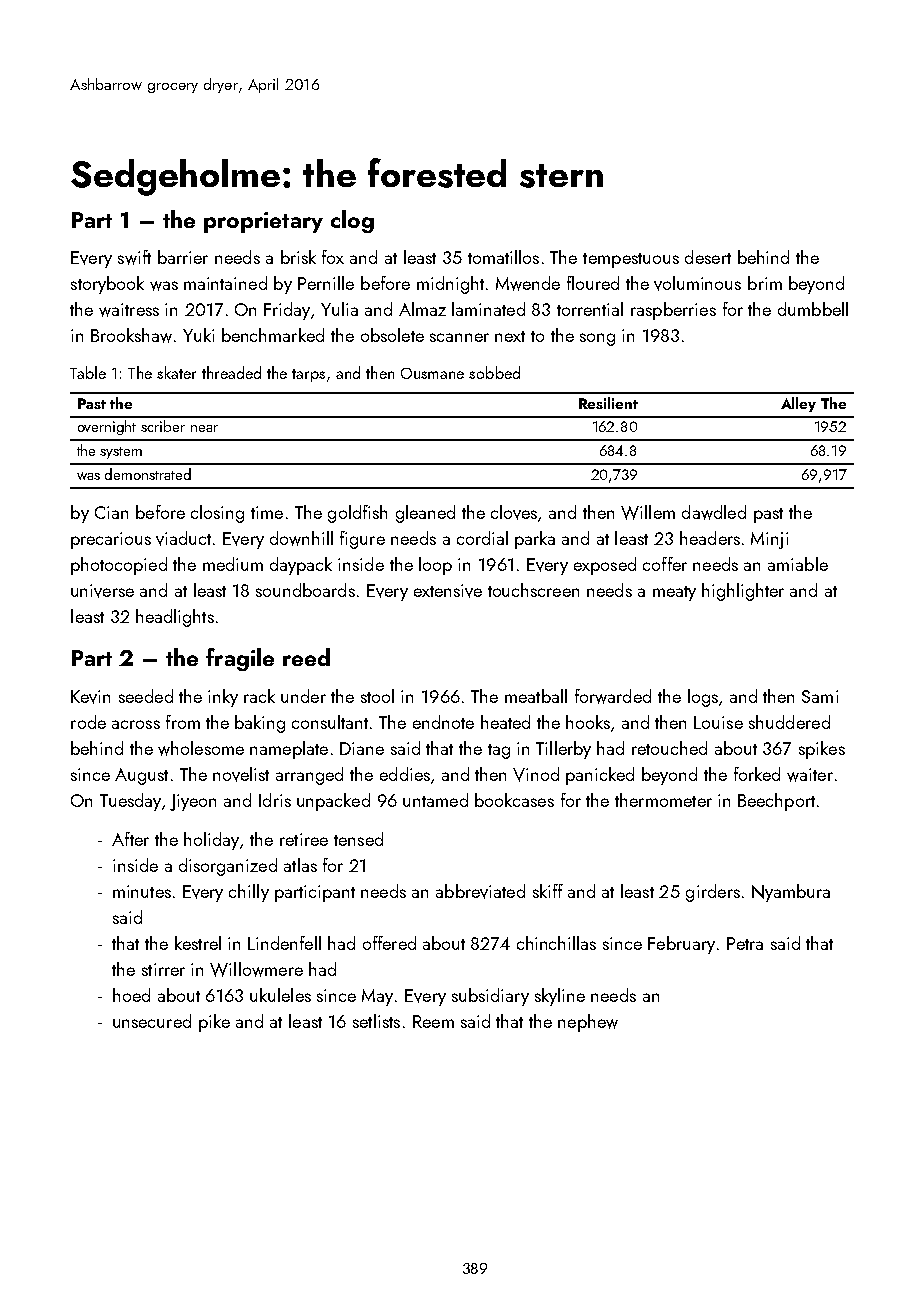  What do you see at coordinates (648, 512) in the document?
I see `Willem` at bounding box center [648, 512].
